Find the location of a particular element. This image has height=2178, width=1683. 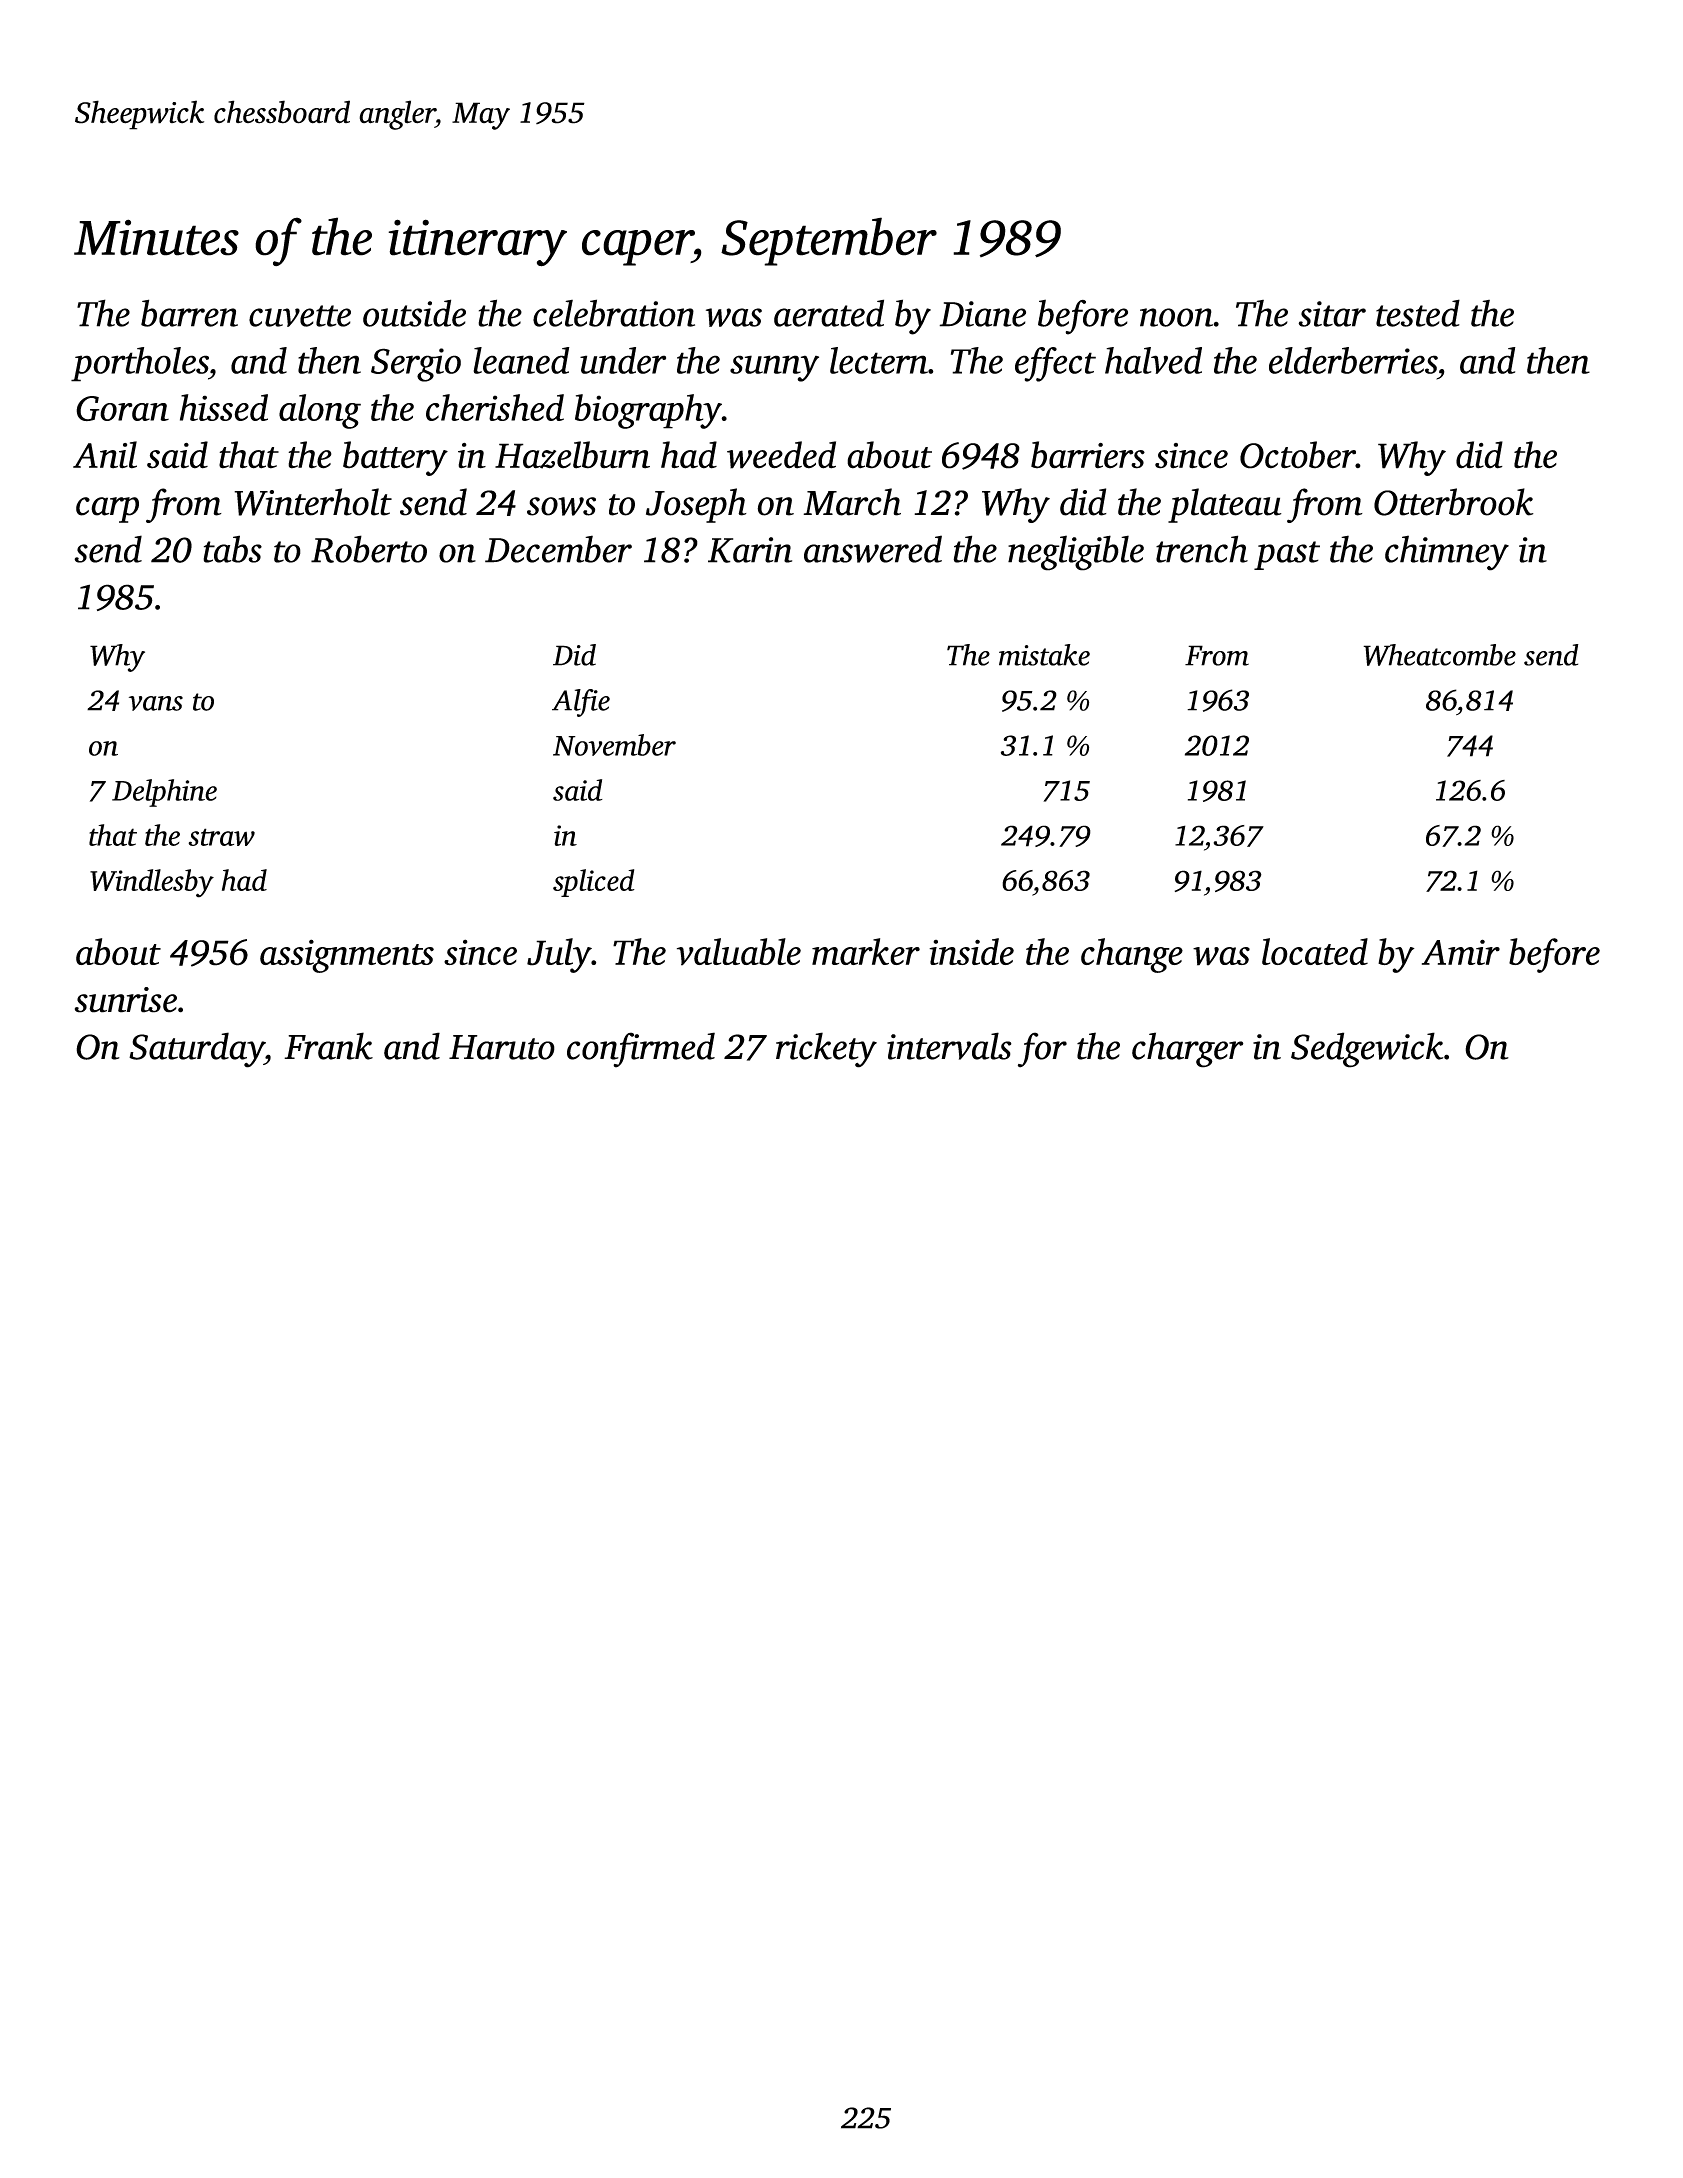

Wheatcombe is located at coordinates (1439, 655).
